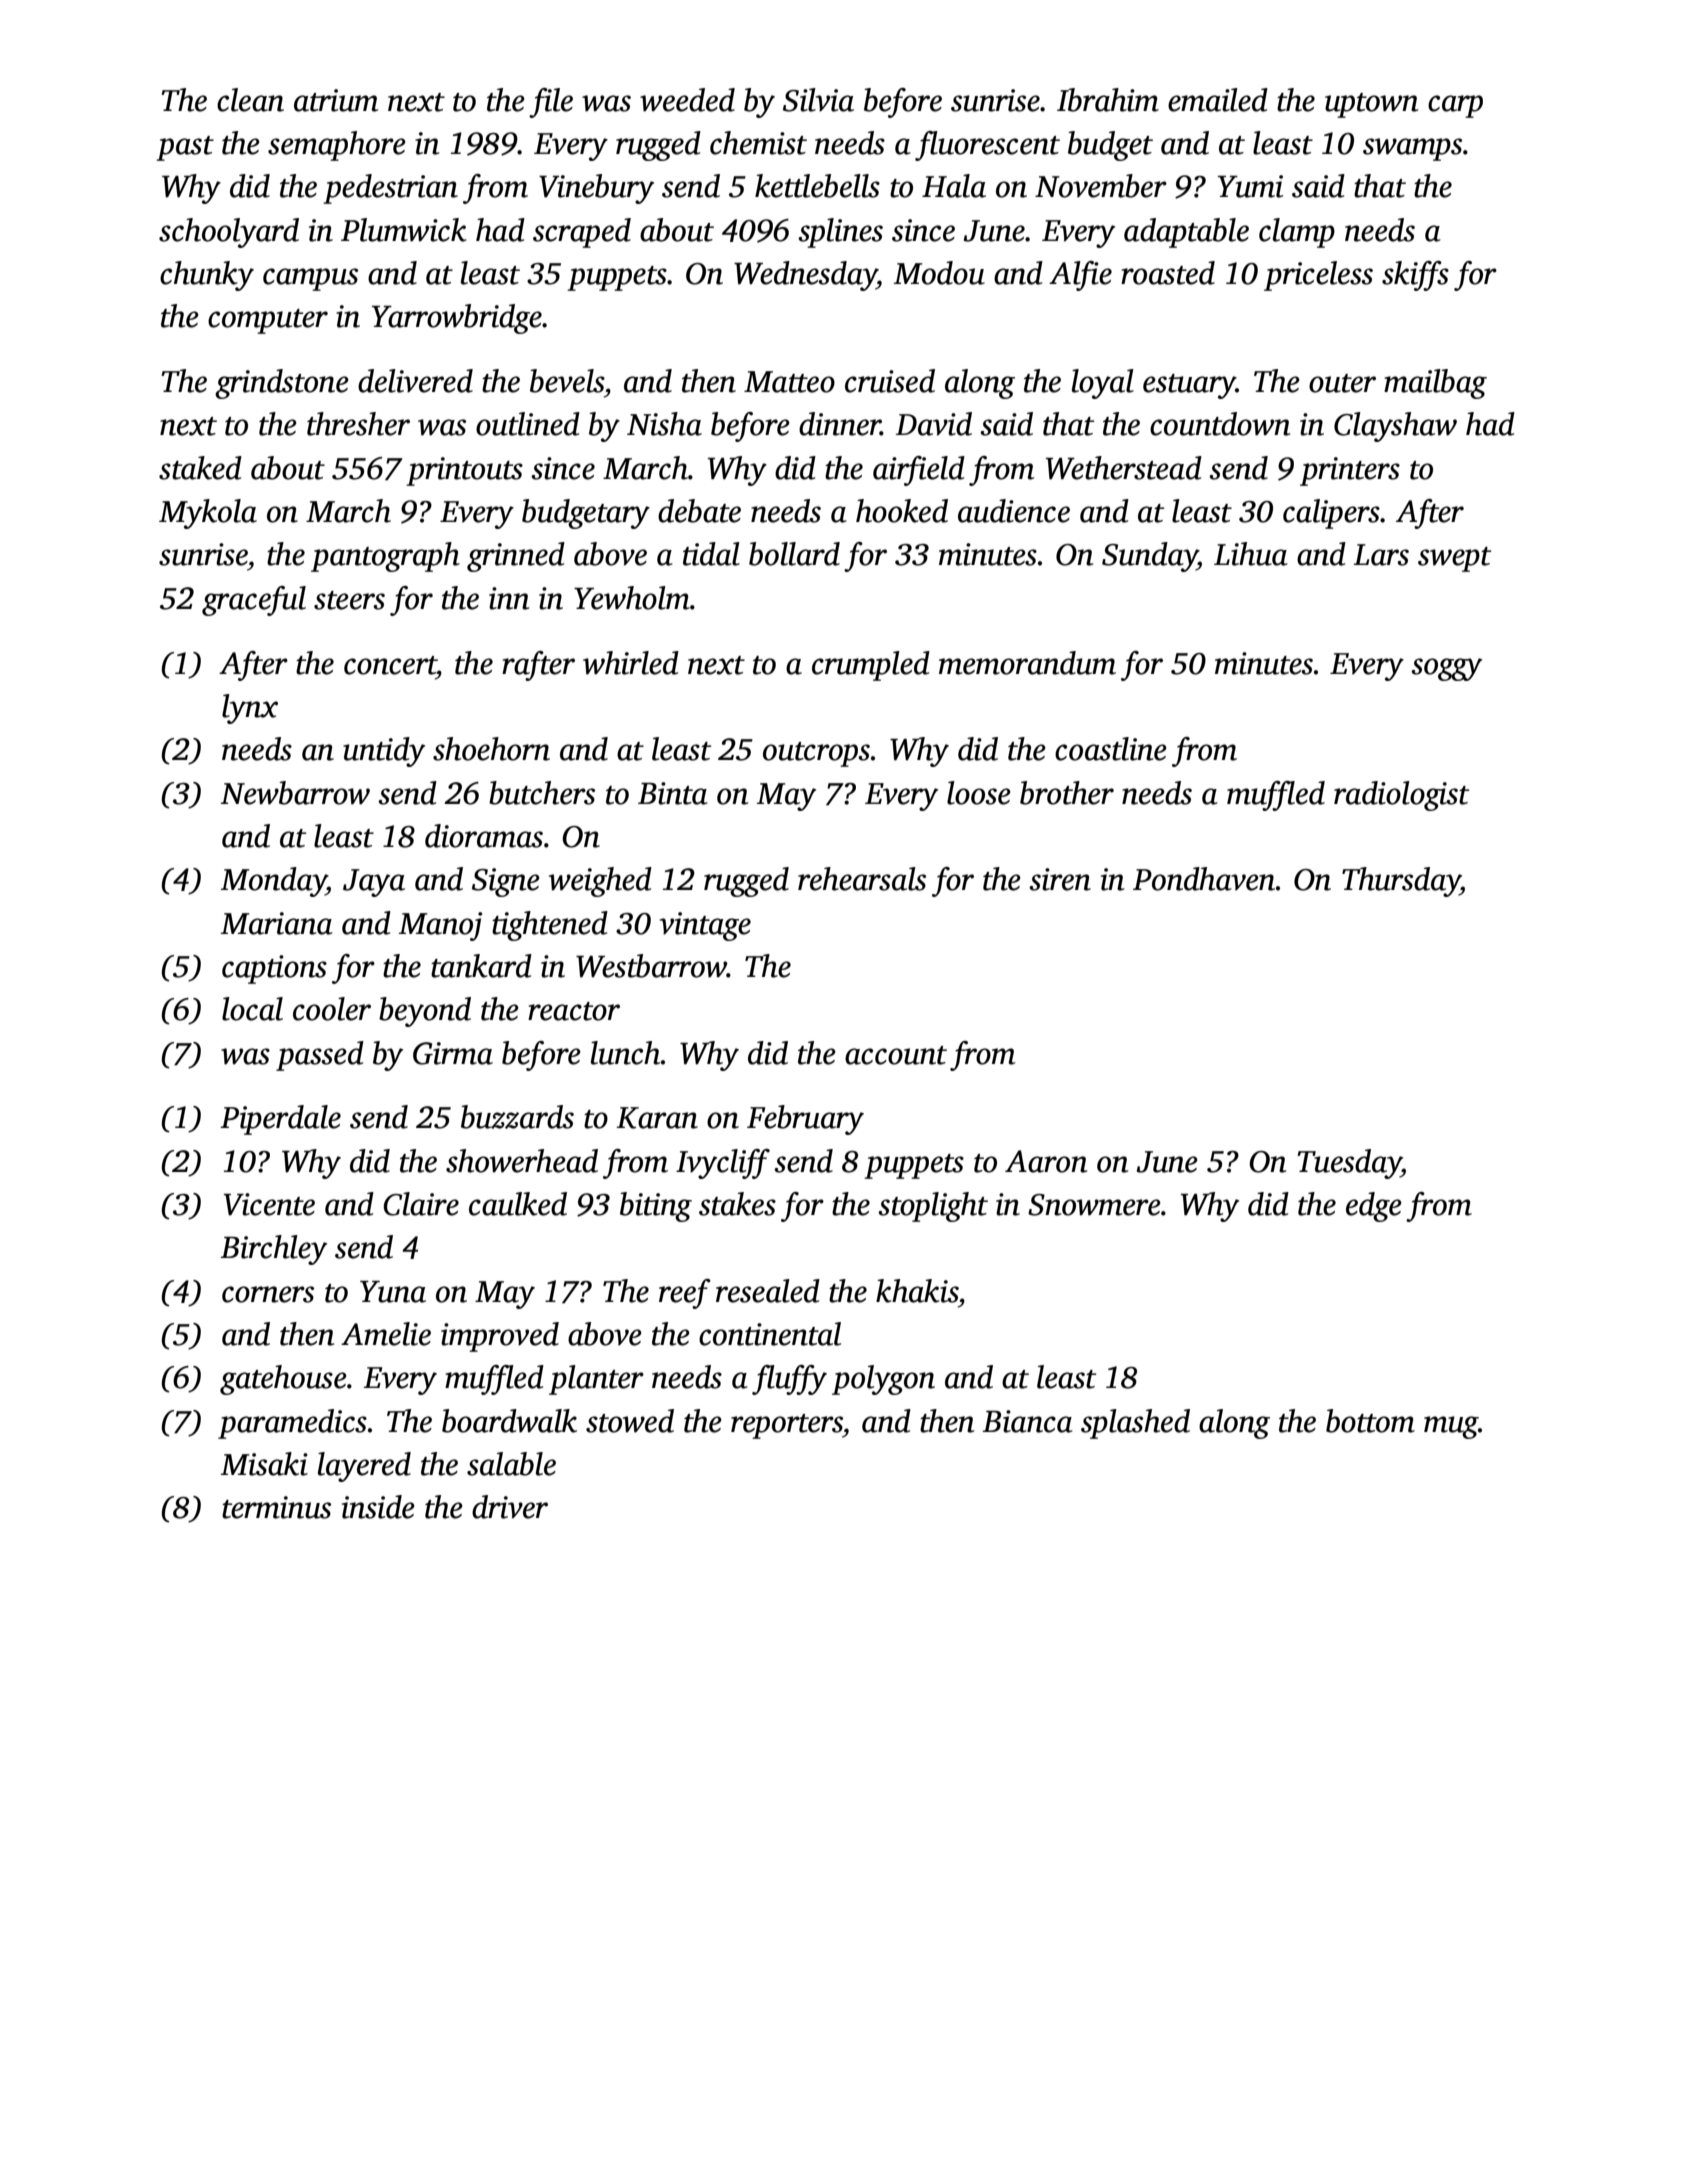  I want to click on Monday, so click(274, 882).
